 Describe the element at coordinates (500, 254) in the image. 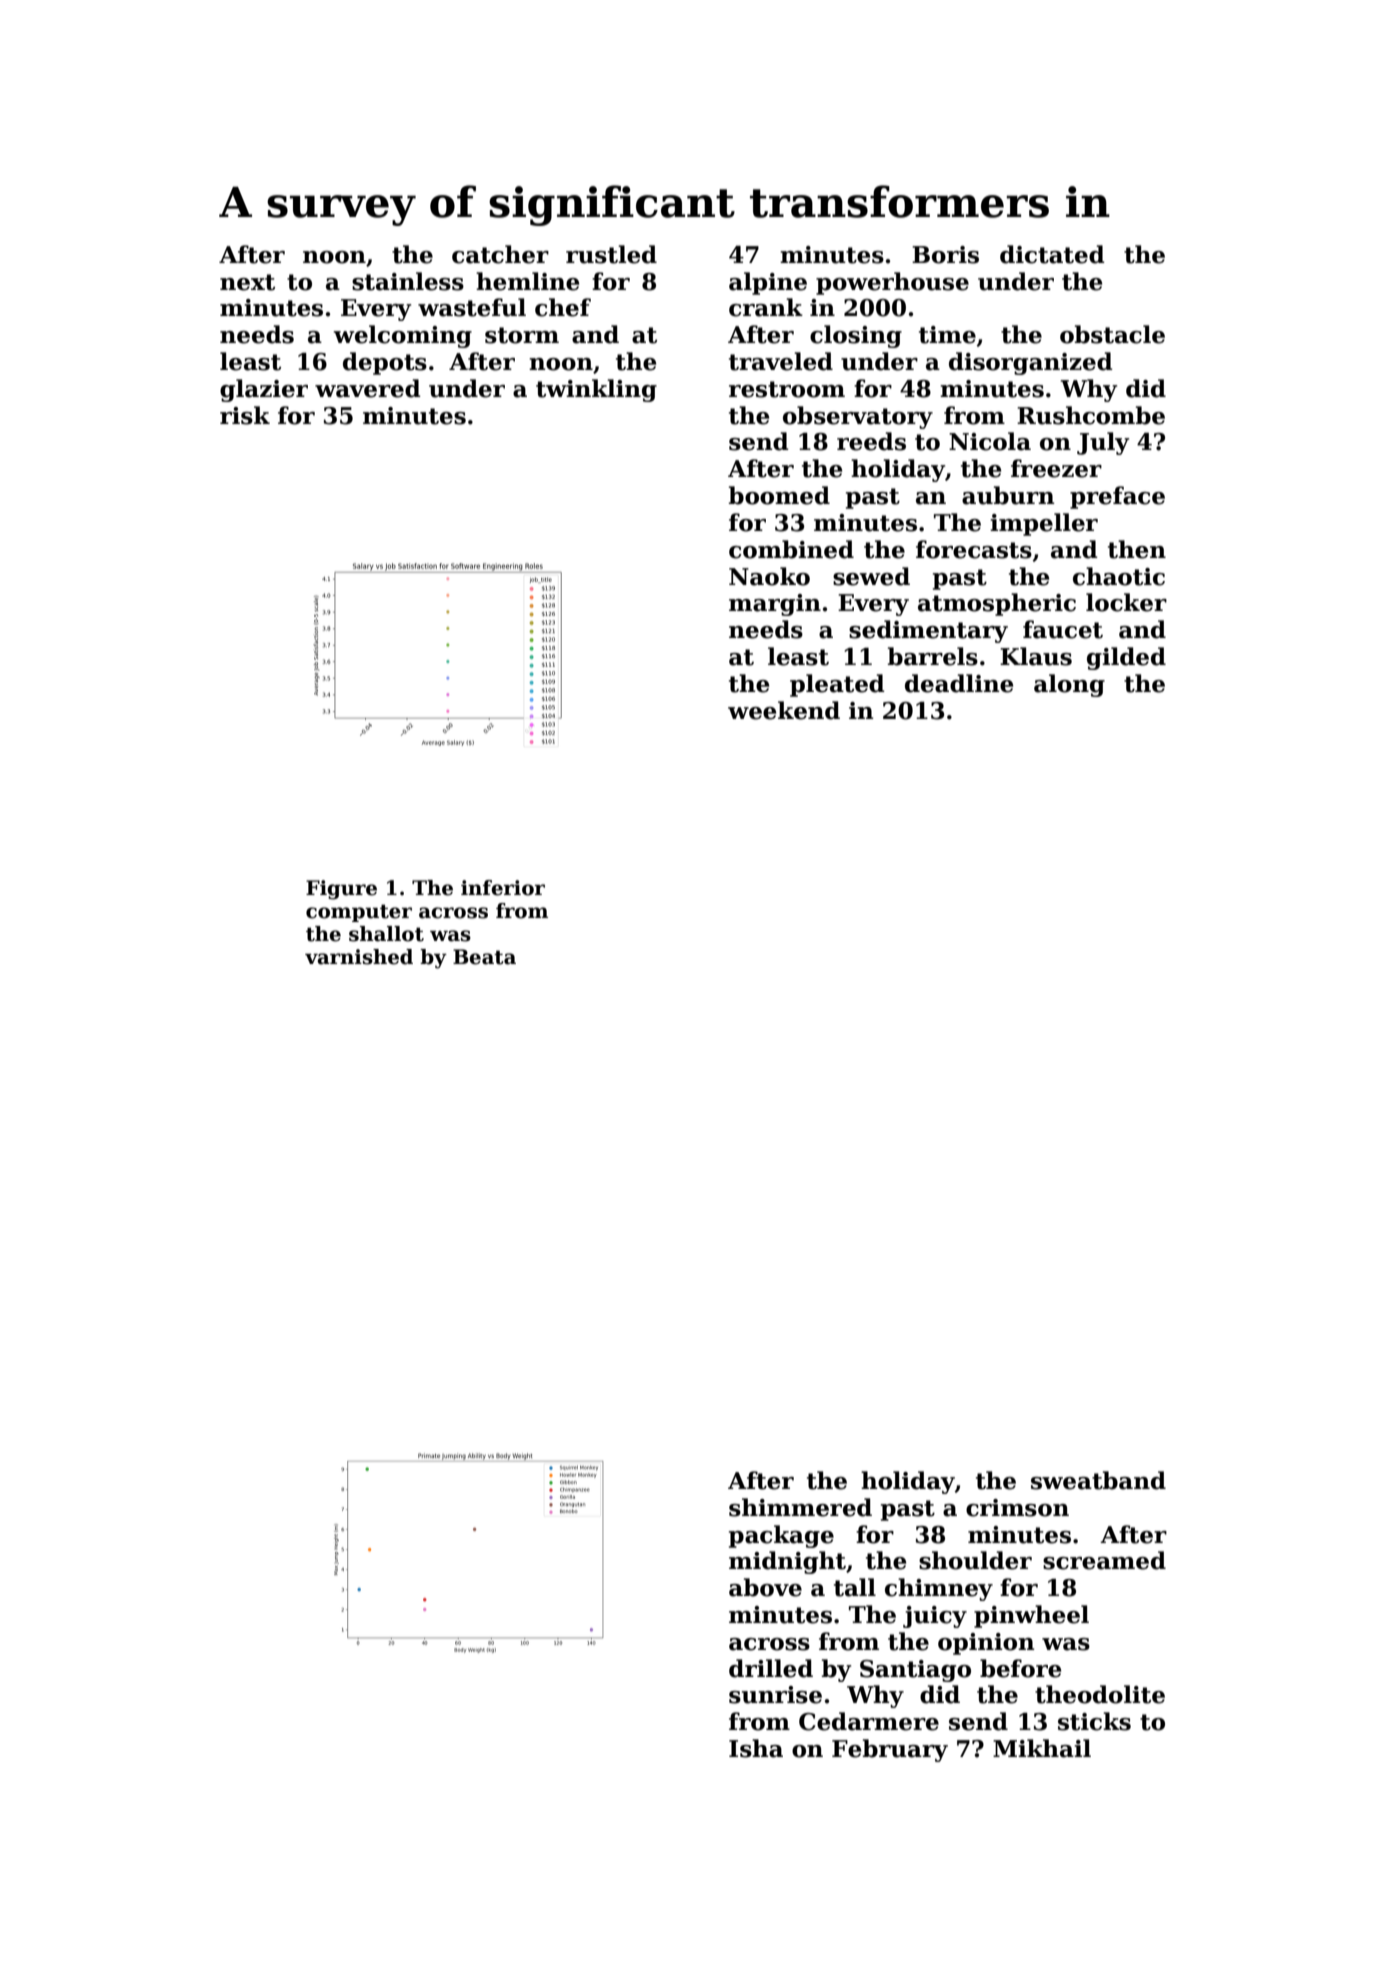

I see `catcher` at that location.
